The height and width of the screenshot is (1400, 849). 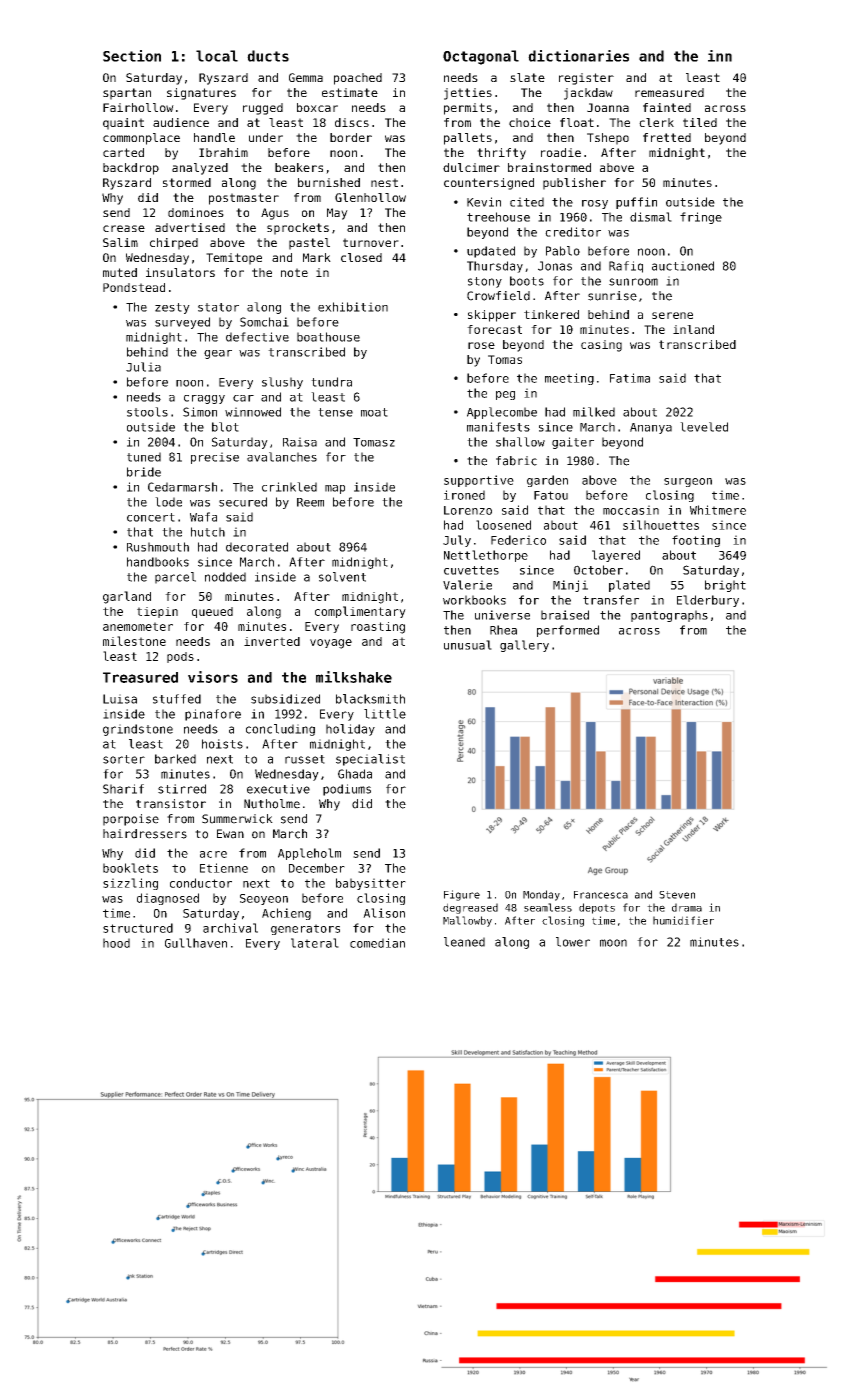 I want to click on Sharif, so click(x=123, y=789).
